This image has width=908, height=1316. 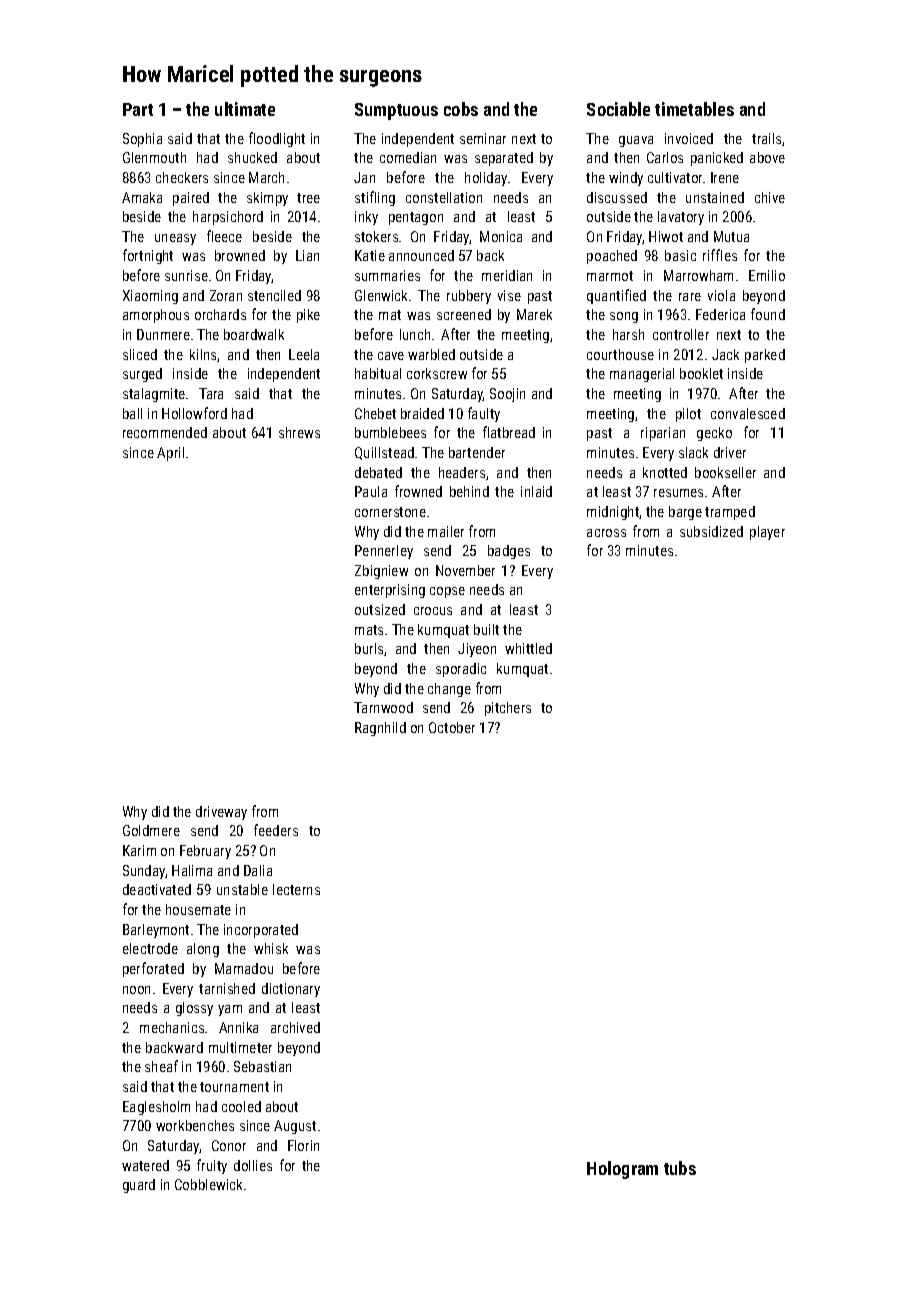 I want to click on Florin, so click(x=303, y=1145).
